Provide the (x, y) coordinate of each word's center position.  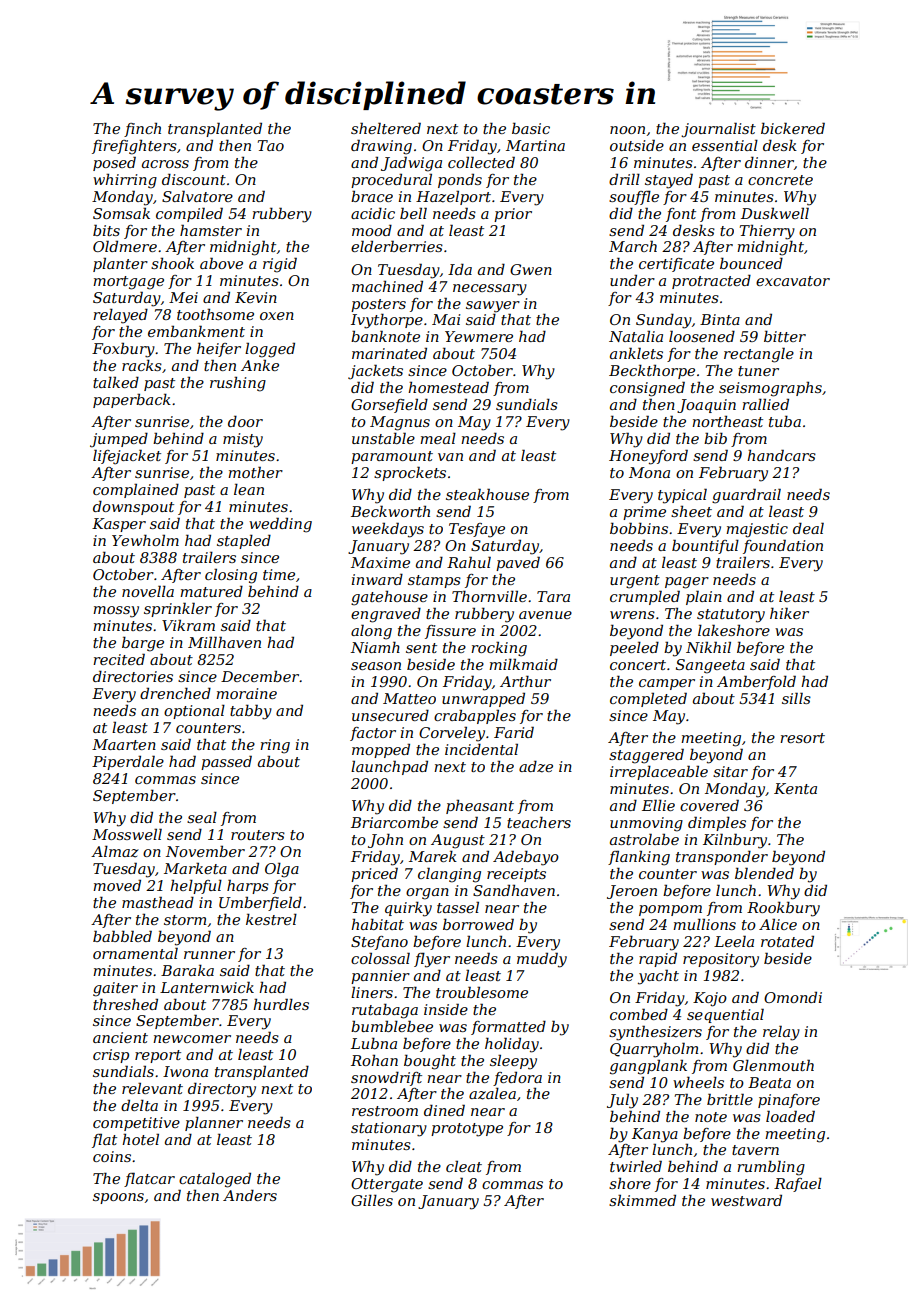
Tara (553, 596)
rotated (787, 941)
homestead (448, 387)
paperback (132, 400)
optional (194, 712)
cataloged (215, 1180)
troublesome (482, 992)
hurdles (281, 1004)
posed (114, 163)
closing (231, 576)
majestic (757, 530)
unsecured (390, 715)
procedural (391, 180)
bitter (785, 336)
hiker (789, 613)
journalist (718, 130)
